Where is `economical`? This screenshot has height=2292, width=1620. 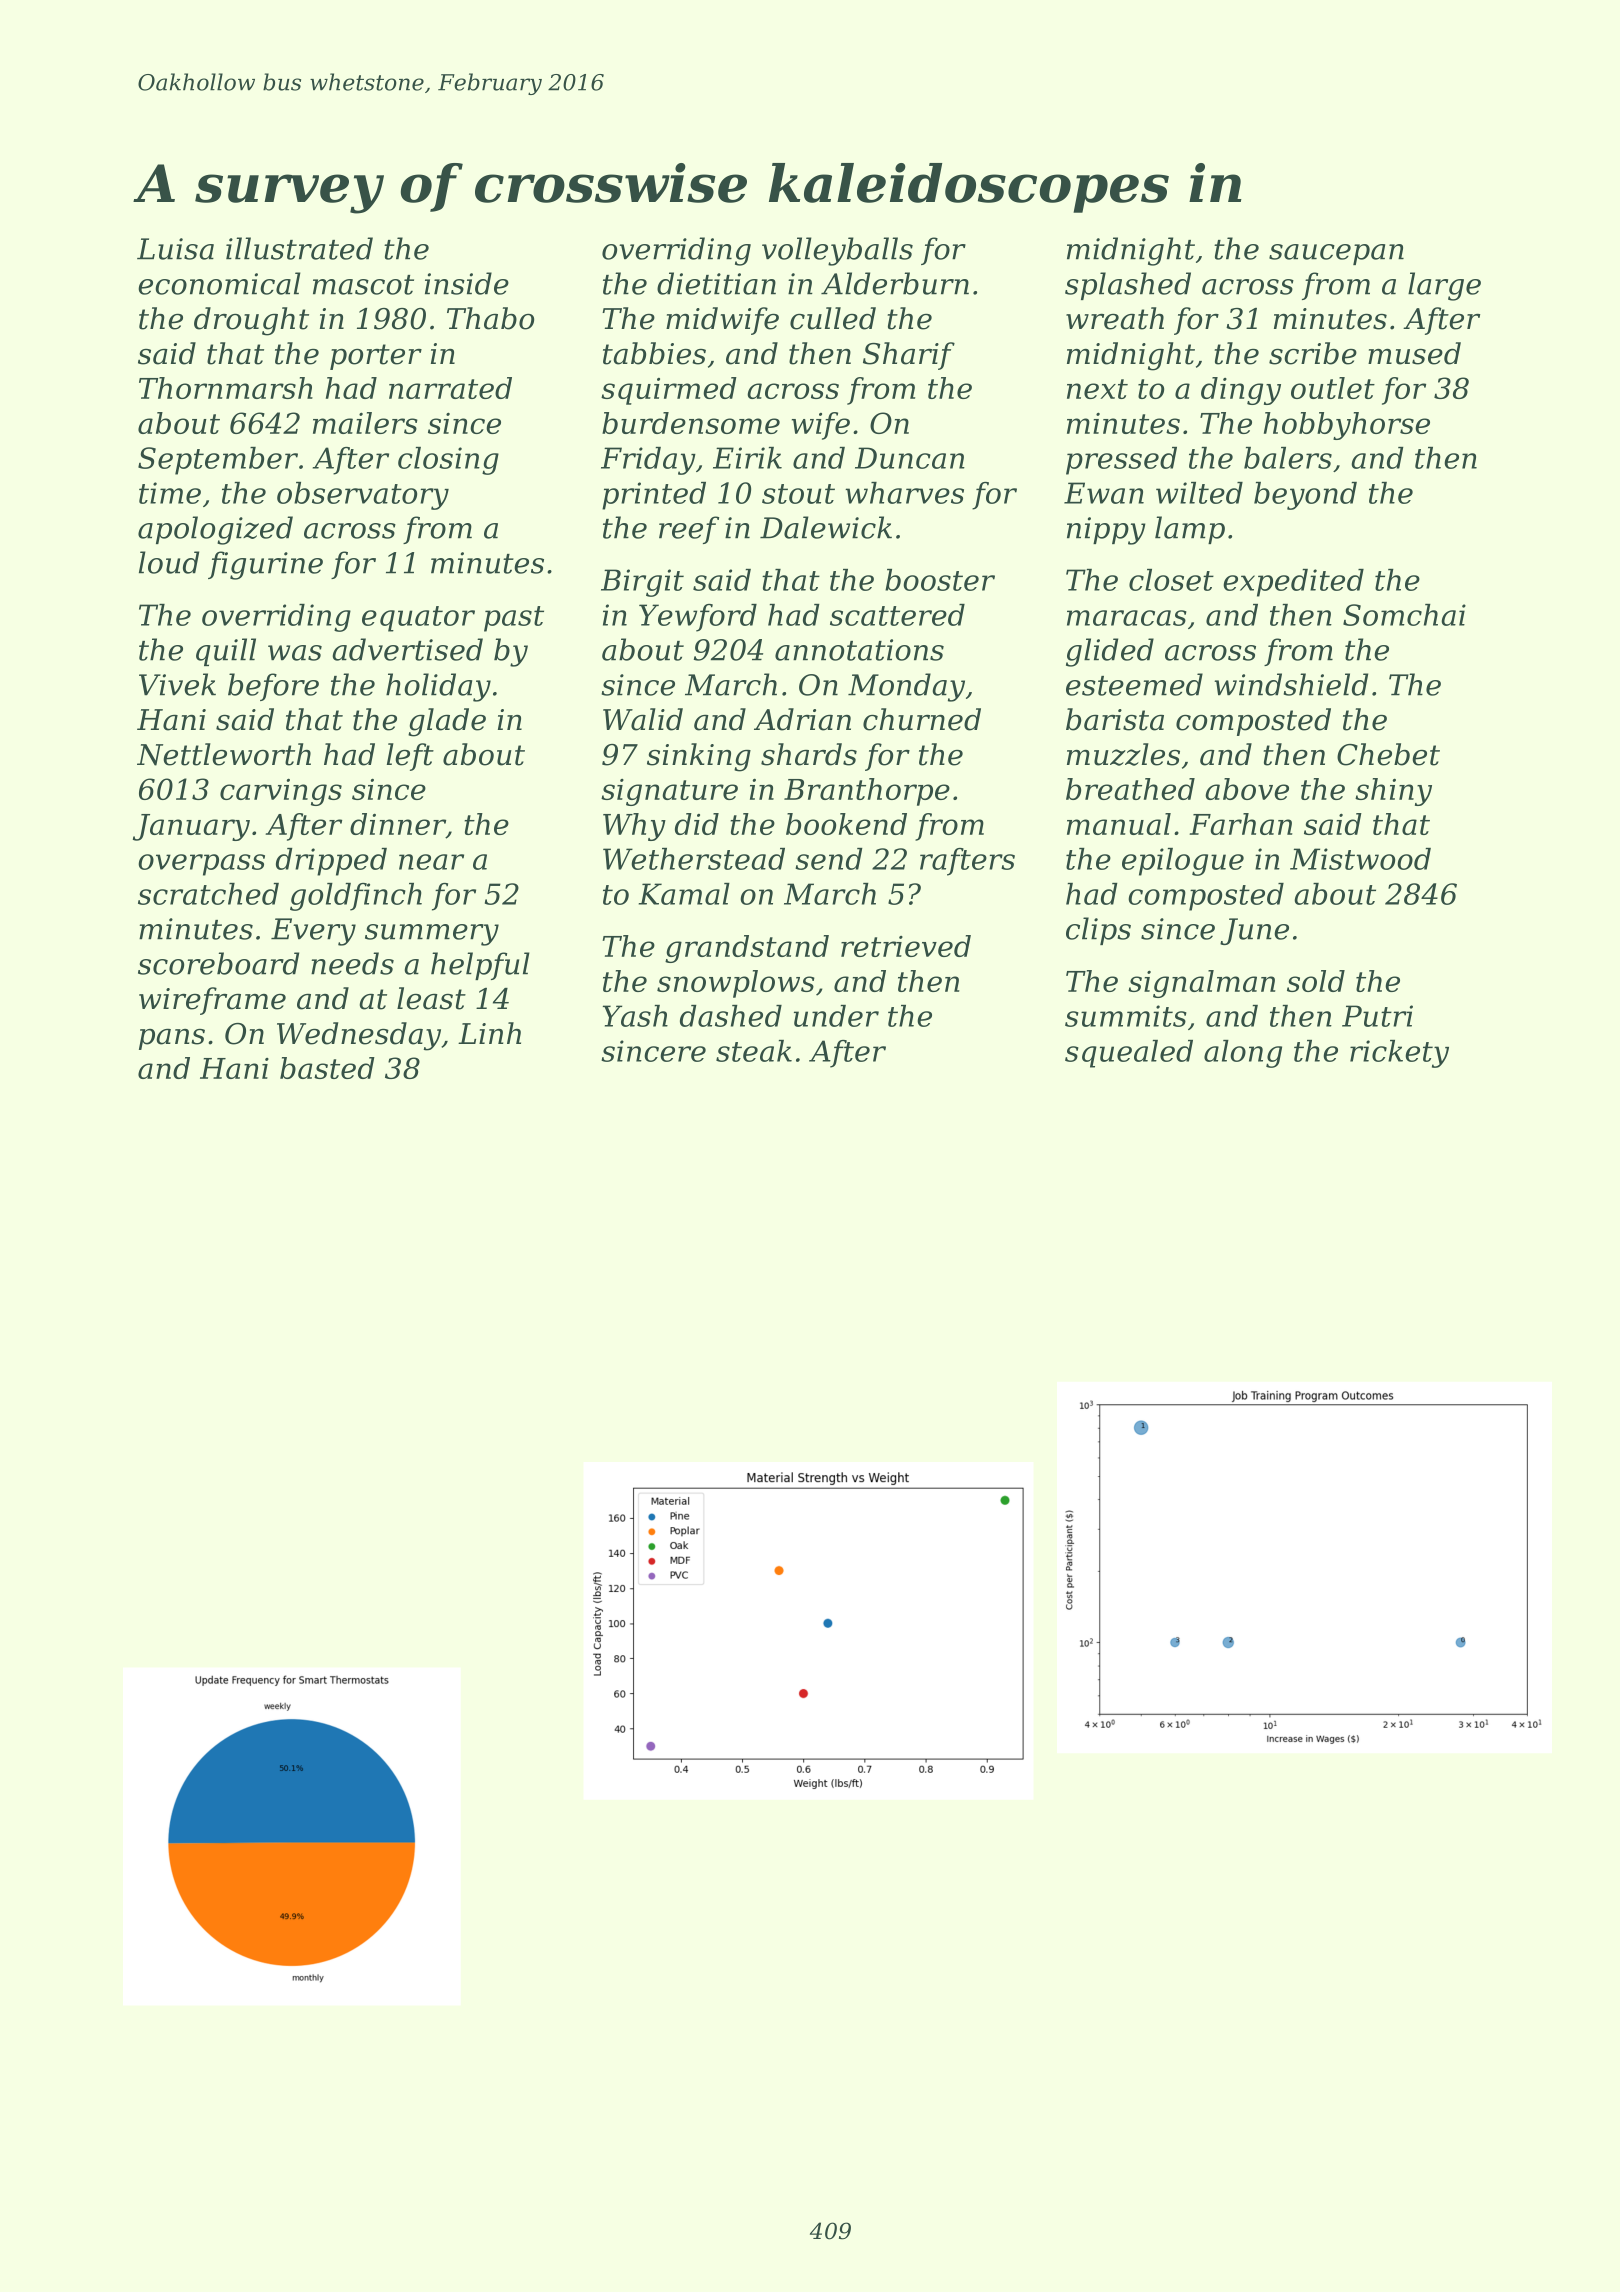 economical is located at coordinates (219, 283).
